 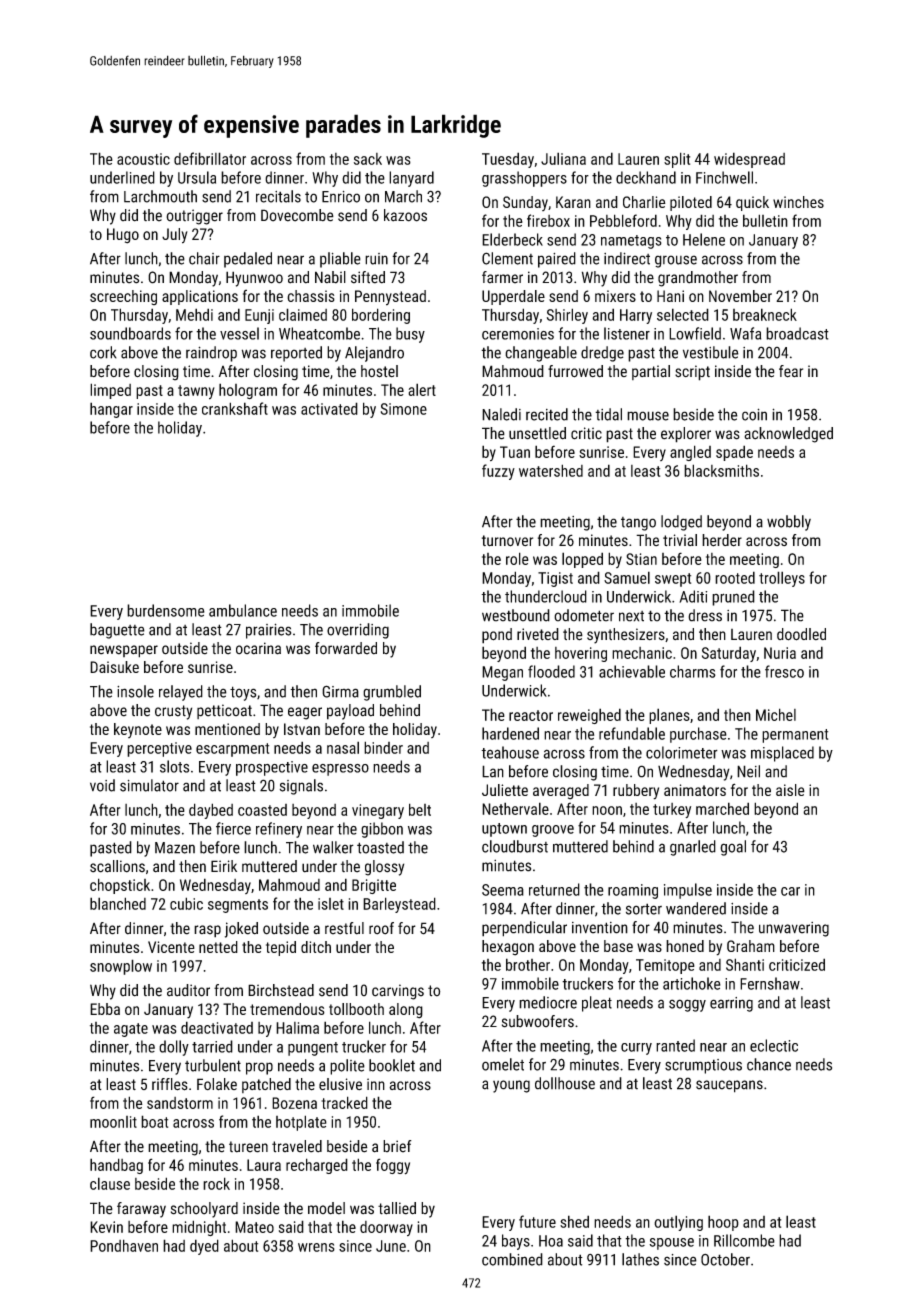 I want to click on grouse, so click(x=676, y=261).
